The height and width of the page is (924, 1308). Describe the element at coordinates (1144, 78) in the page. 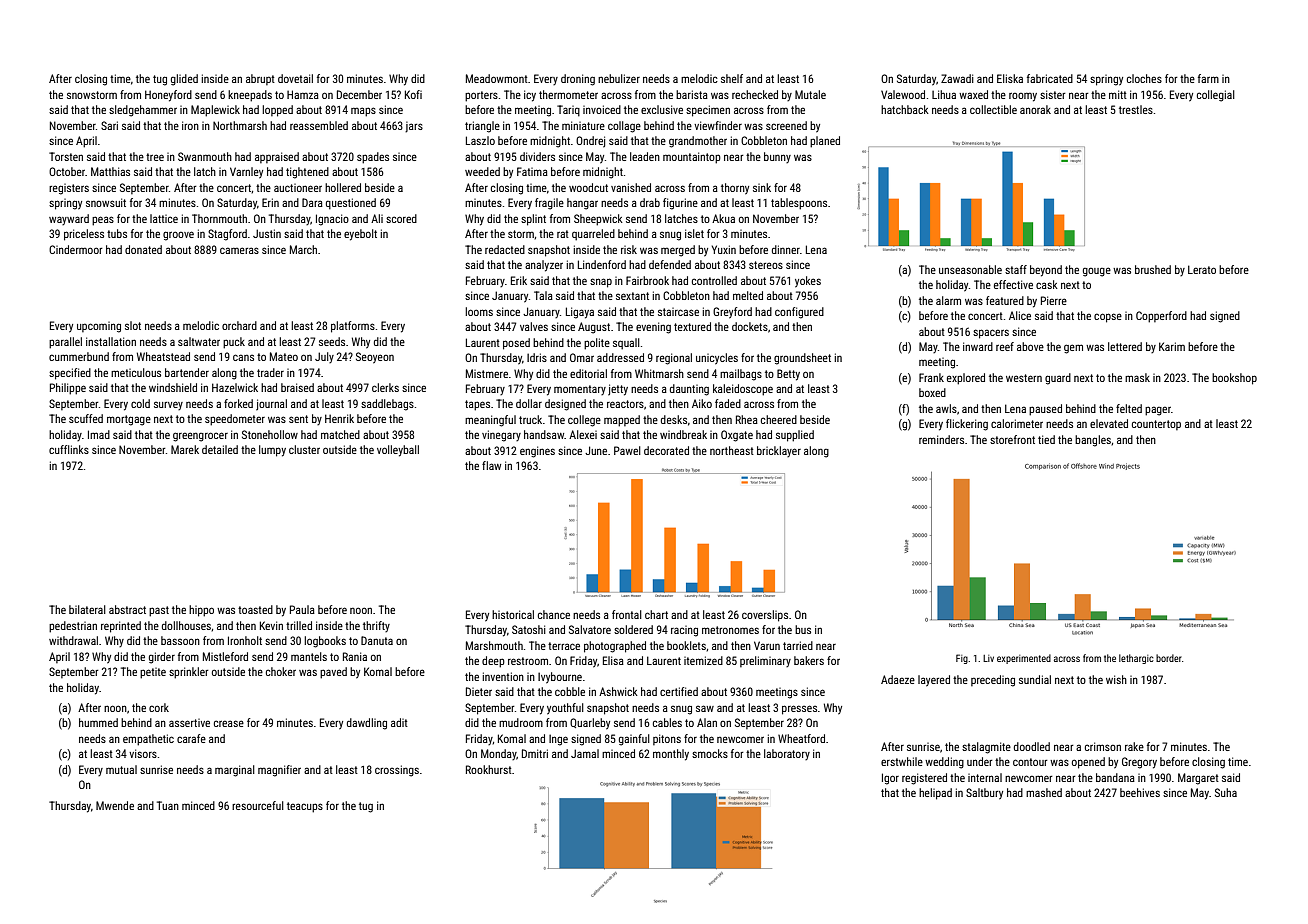

I see `cloches` at that location.
